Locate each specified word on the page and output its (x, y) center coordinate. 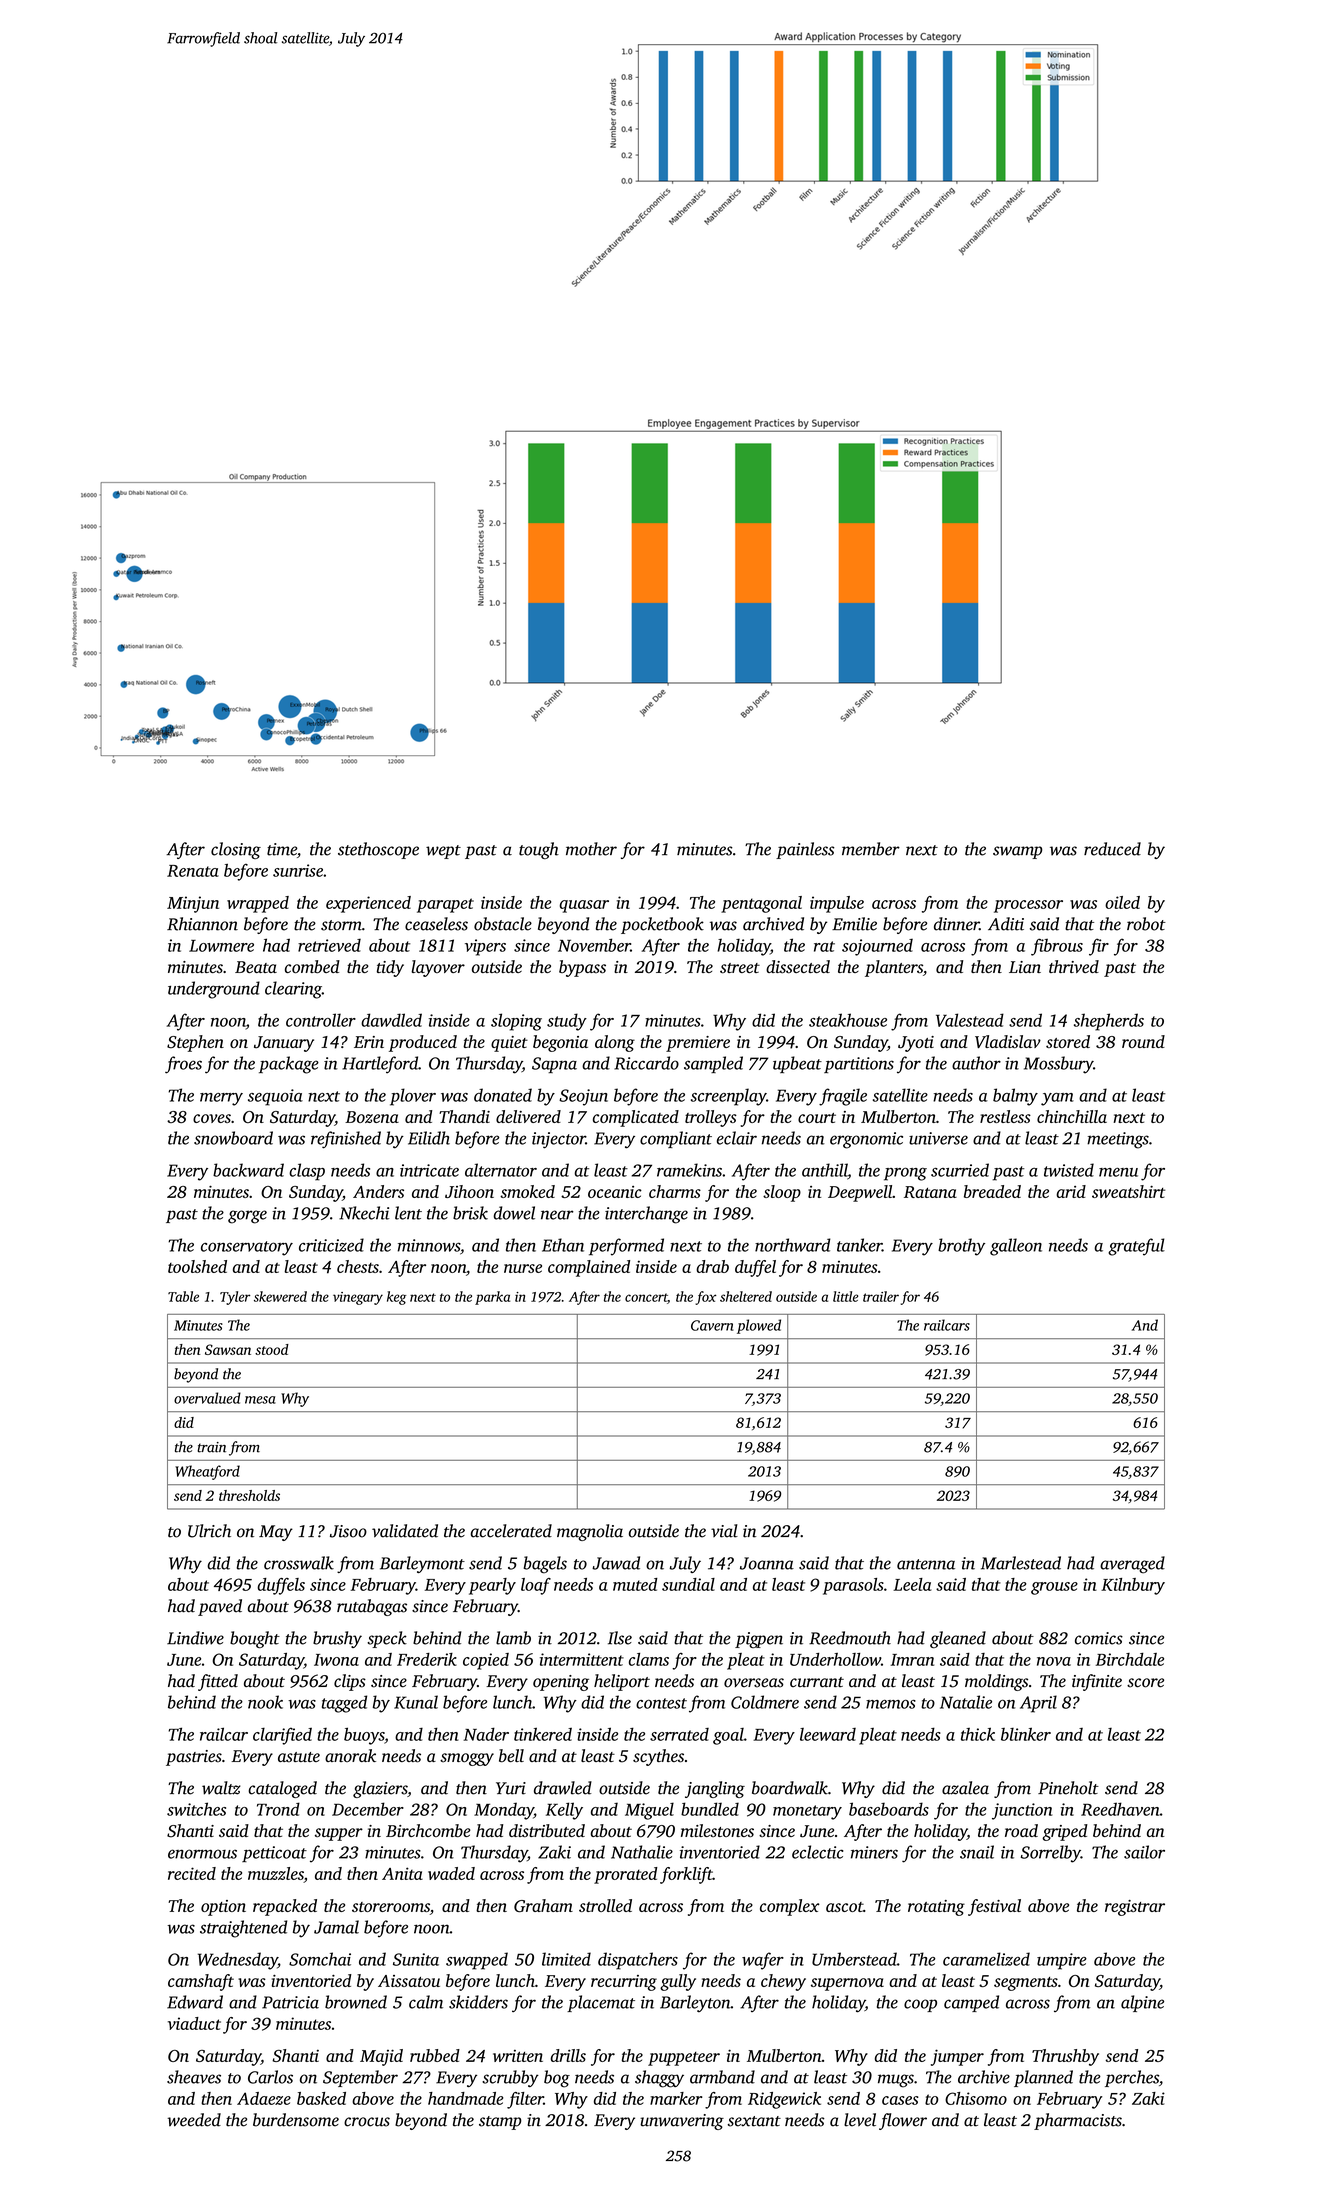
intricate (429, 1170)
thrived (1074, 966)
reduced (1112, 849)
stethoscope (378, 850)
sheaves (194, 2077)
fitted (218, 1682)
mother (591, 849)
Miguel (649, 1811)
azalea (965, 1788)
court (817, 1118)
